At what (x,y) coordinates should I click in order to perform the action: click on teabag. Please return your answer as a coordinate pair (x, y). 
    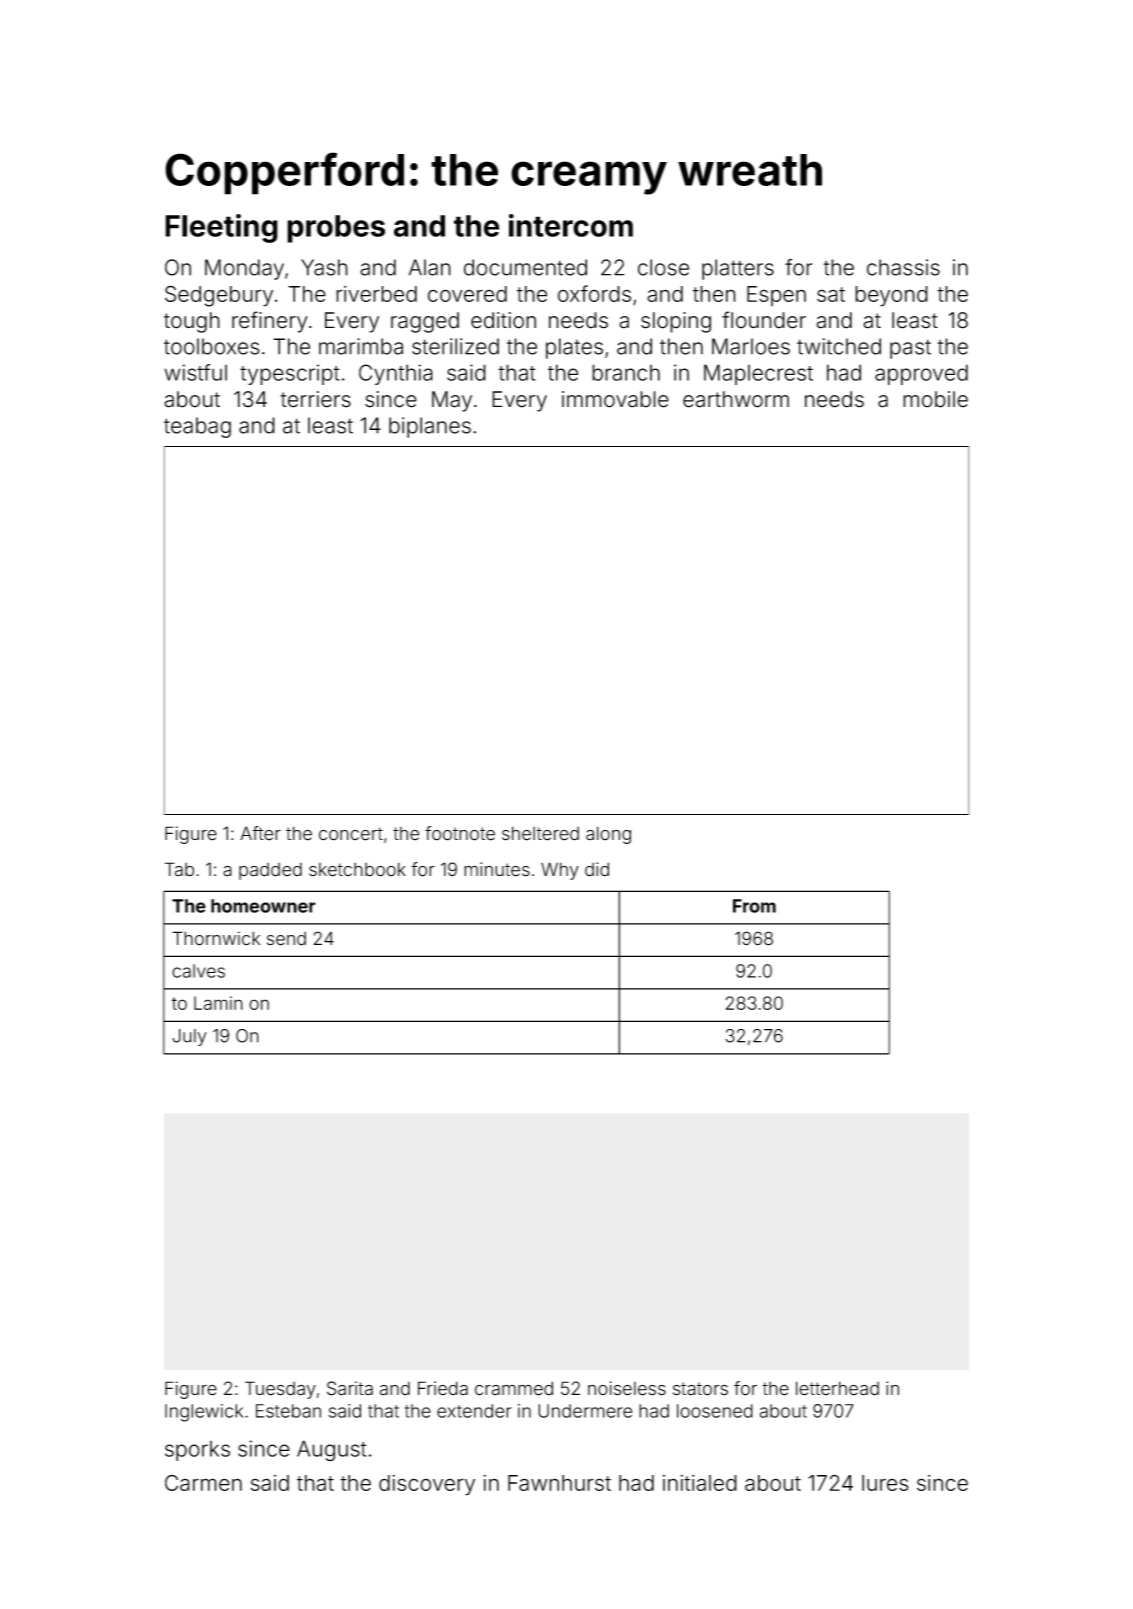
    Looking at the image, I should click on (197, 427).
